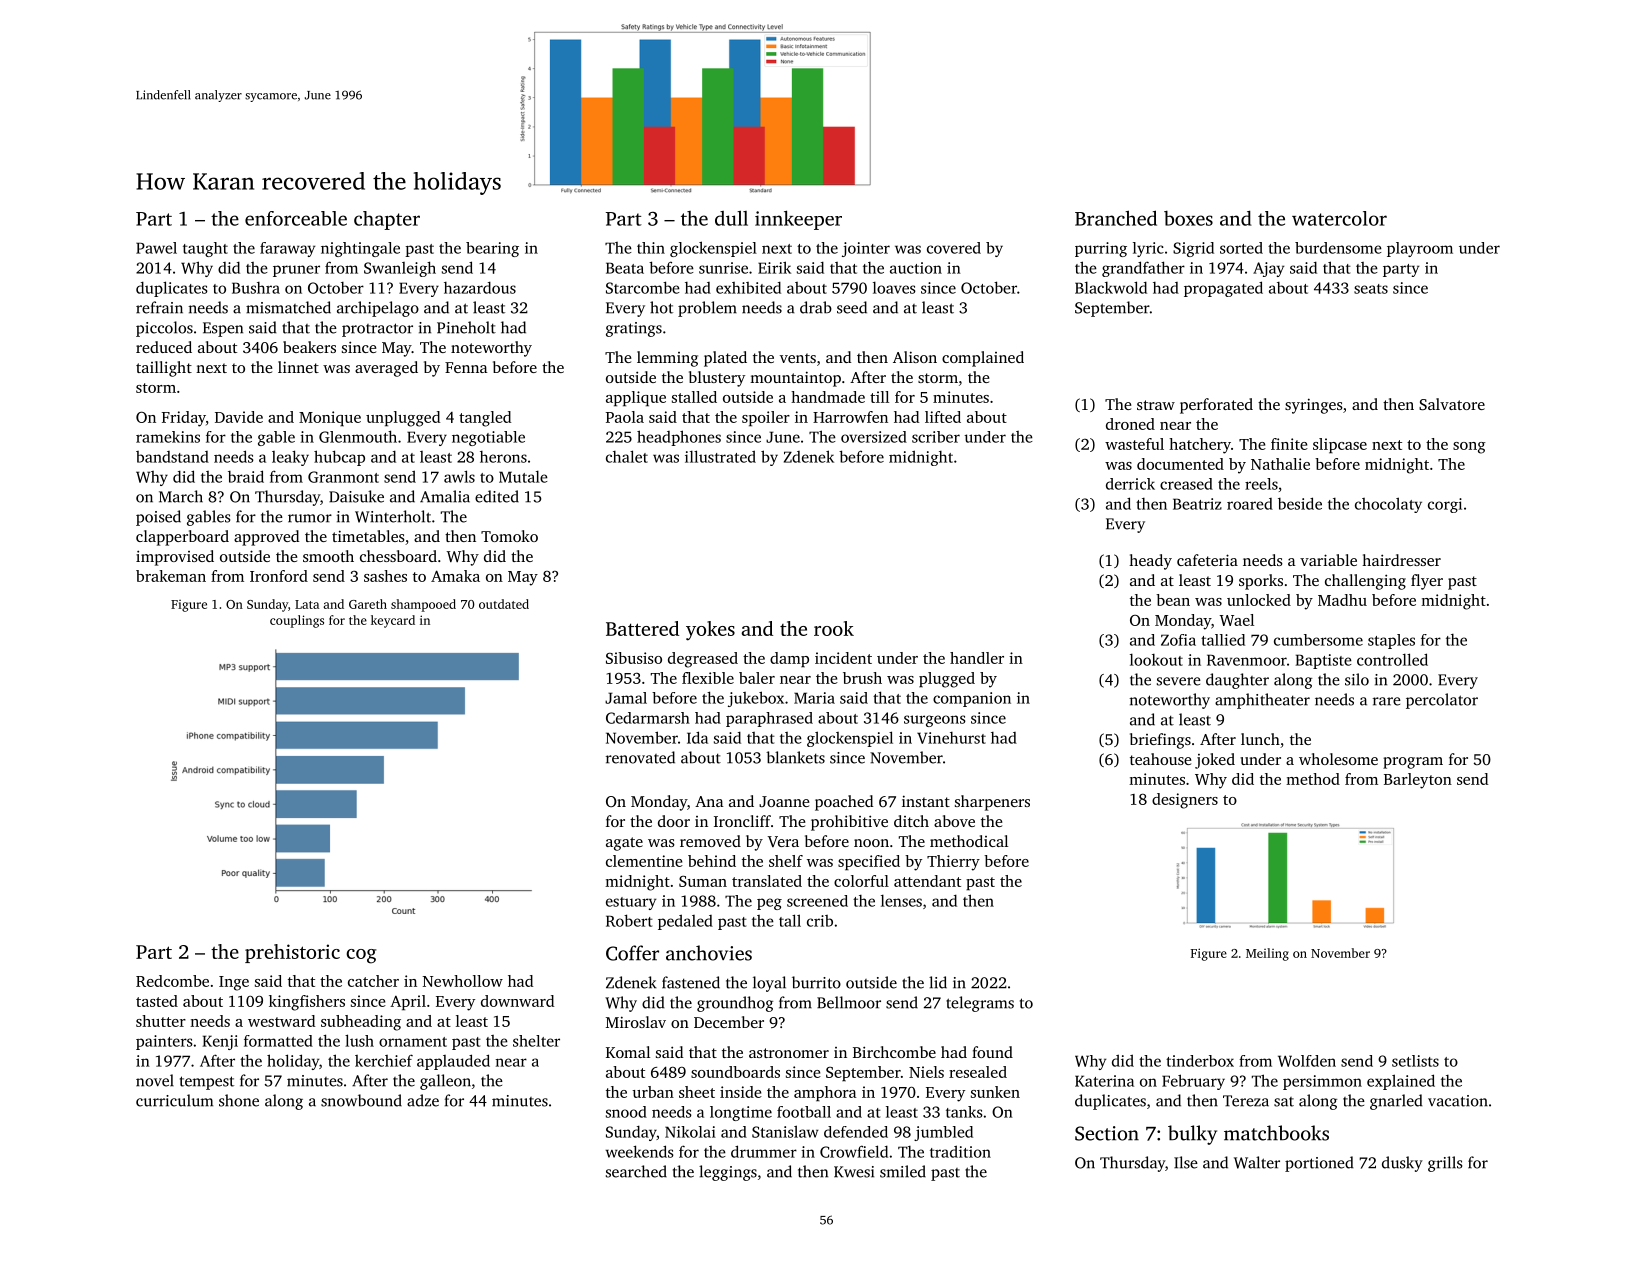  What do you see at coordinates (795, 757) in the document?
I see `blankets` at bounding box center [795, 757].
